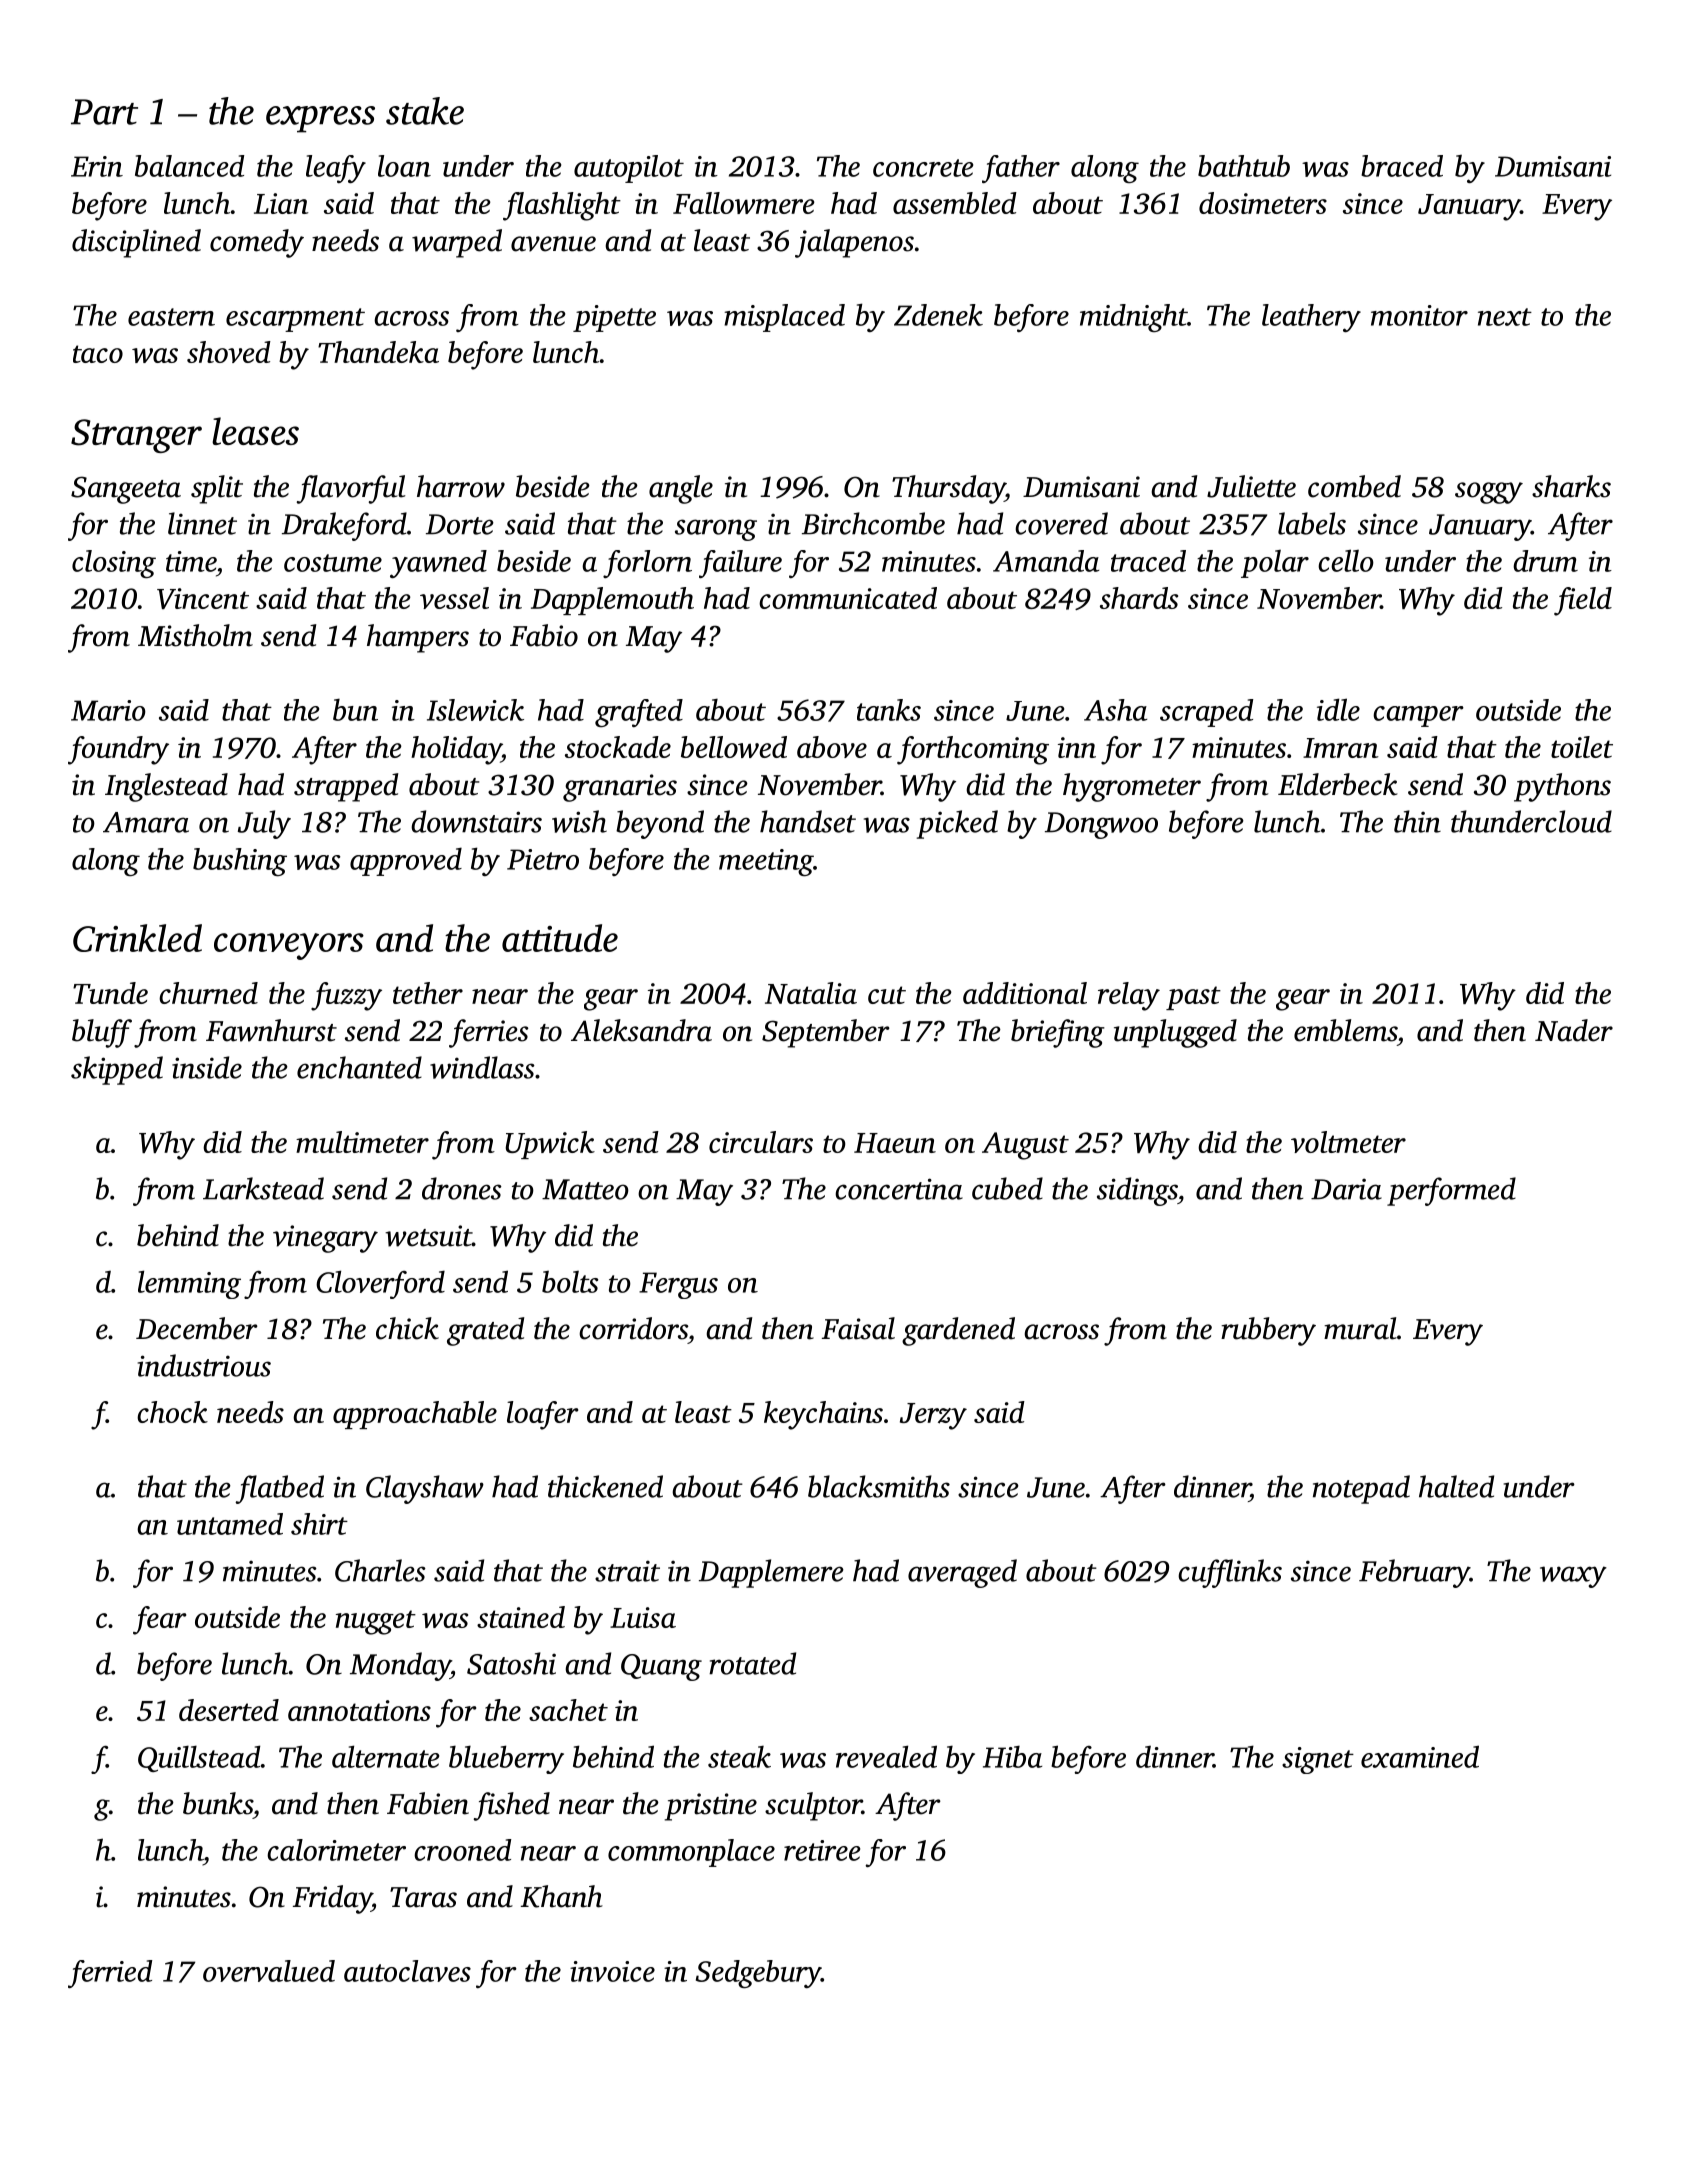 This document has height=2178, width=1683. I want to click on attitude, so click(560, 938).
